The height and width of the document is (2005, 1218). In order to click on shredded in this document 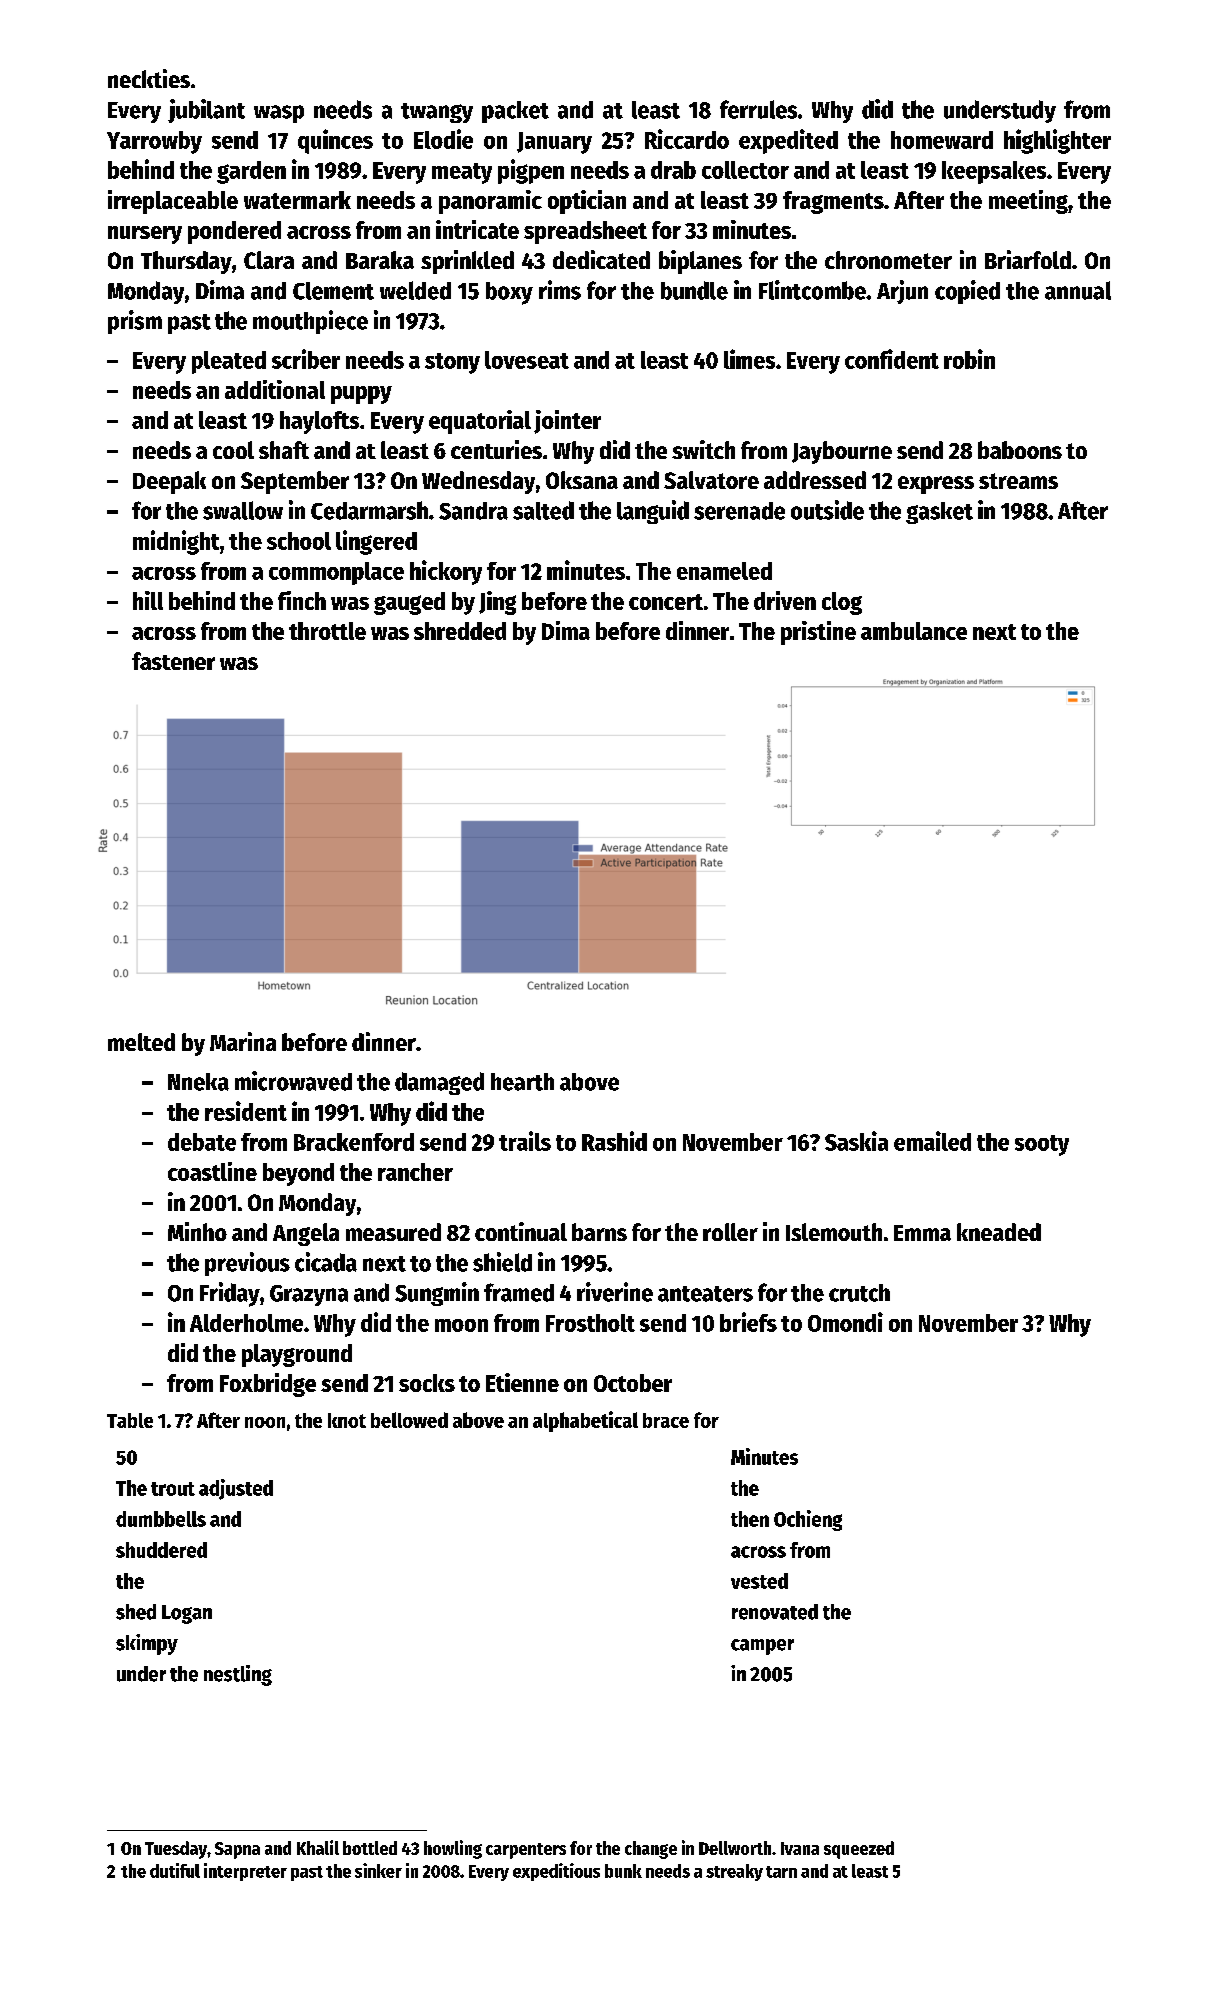, I will do `click(460, 631)`.
